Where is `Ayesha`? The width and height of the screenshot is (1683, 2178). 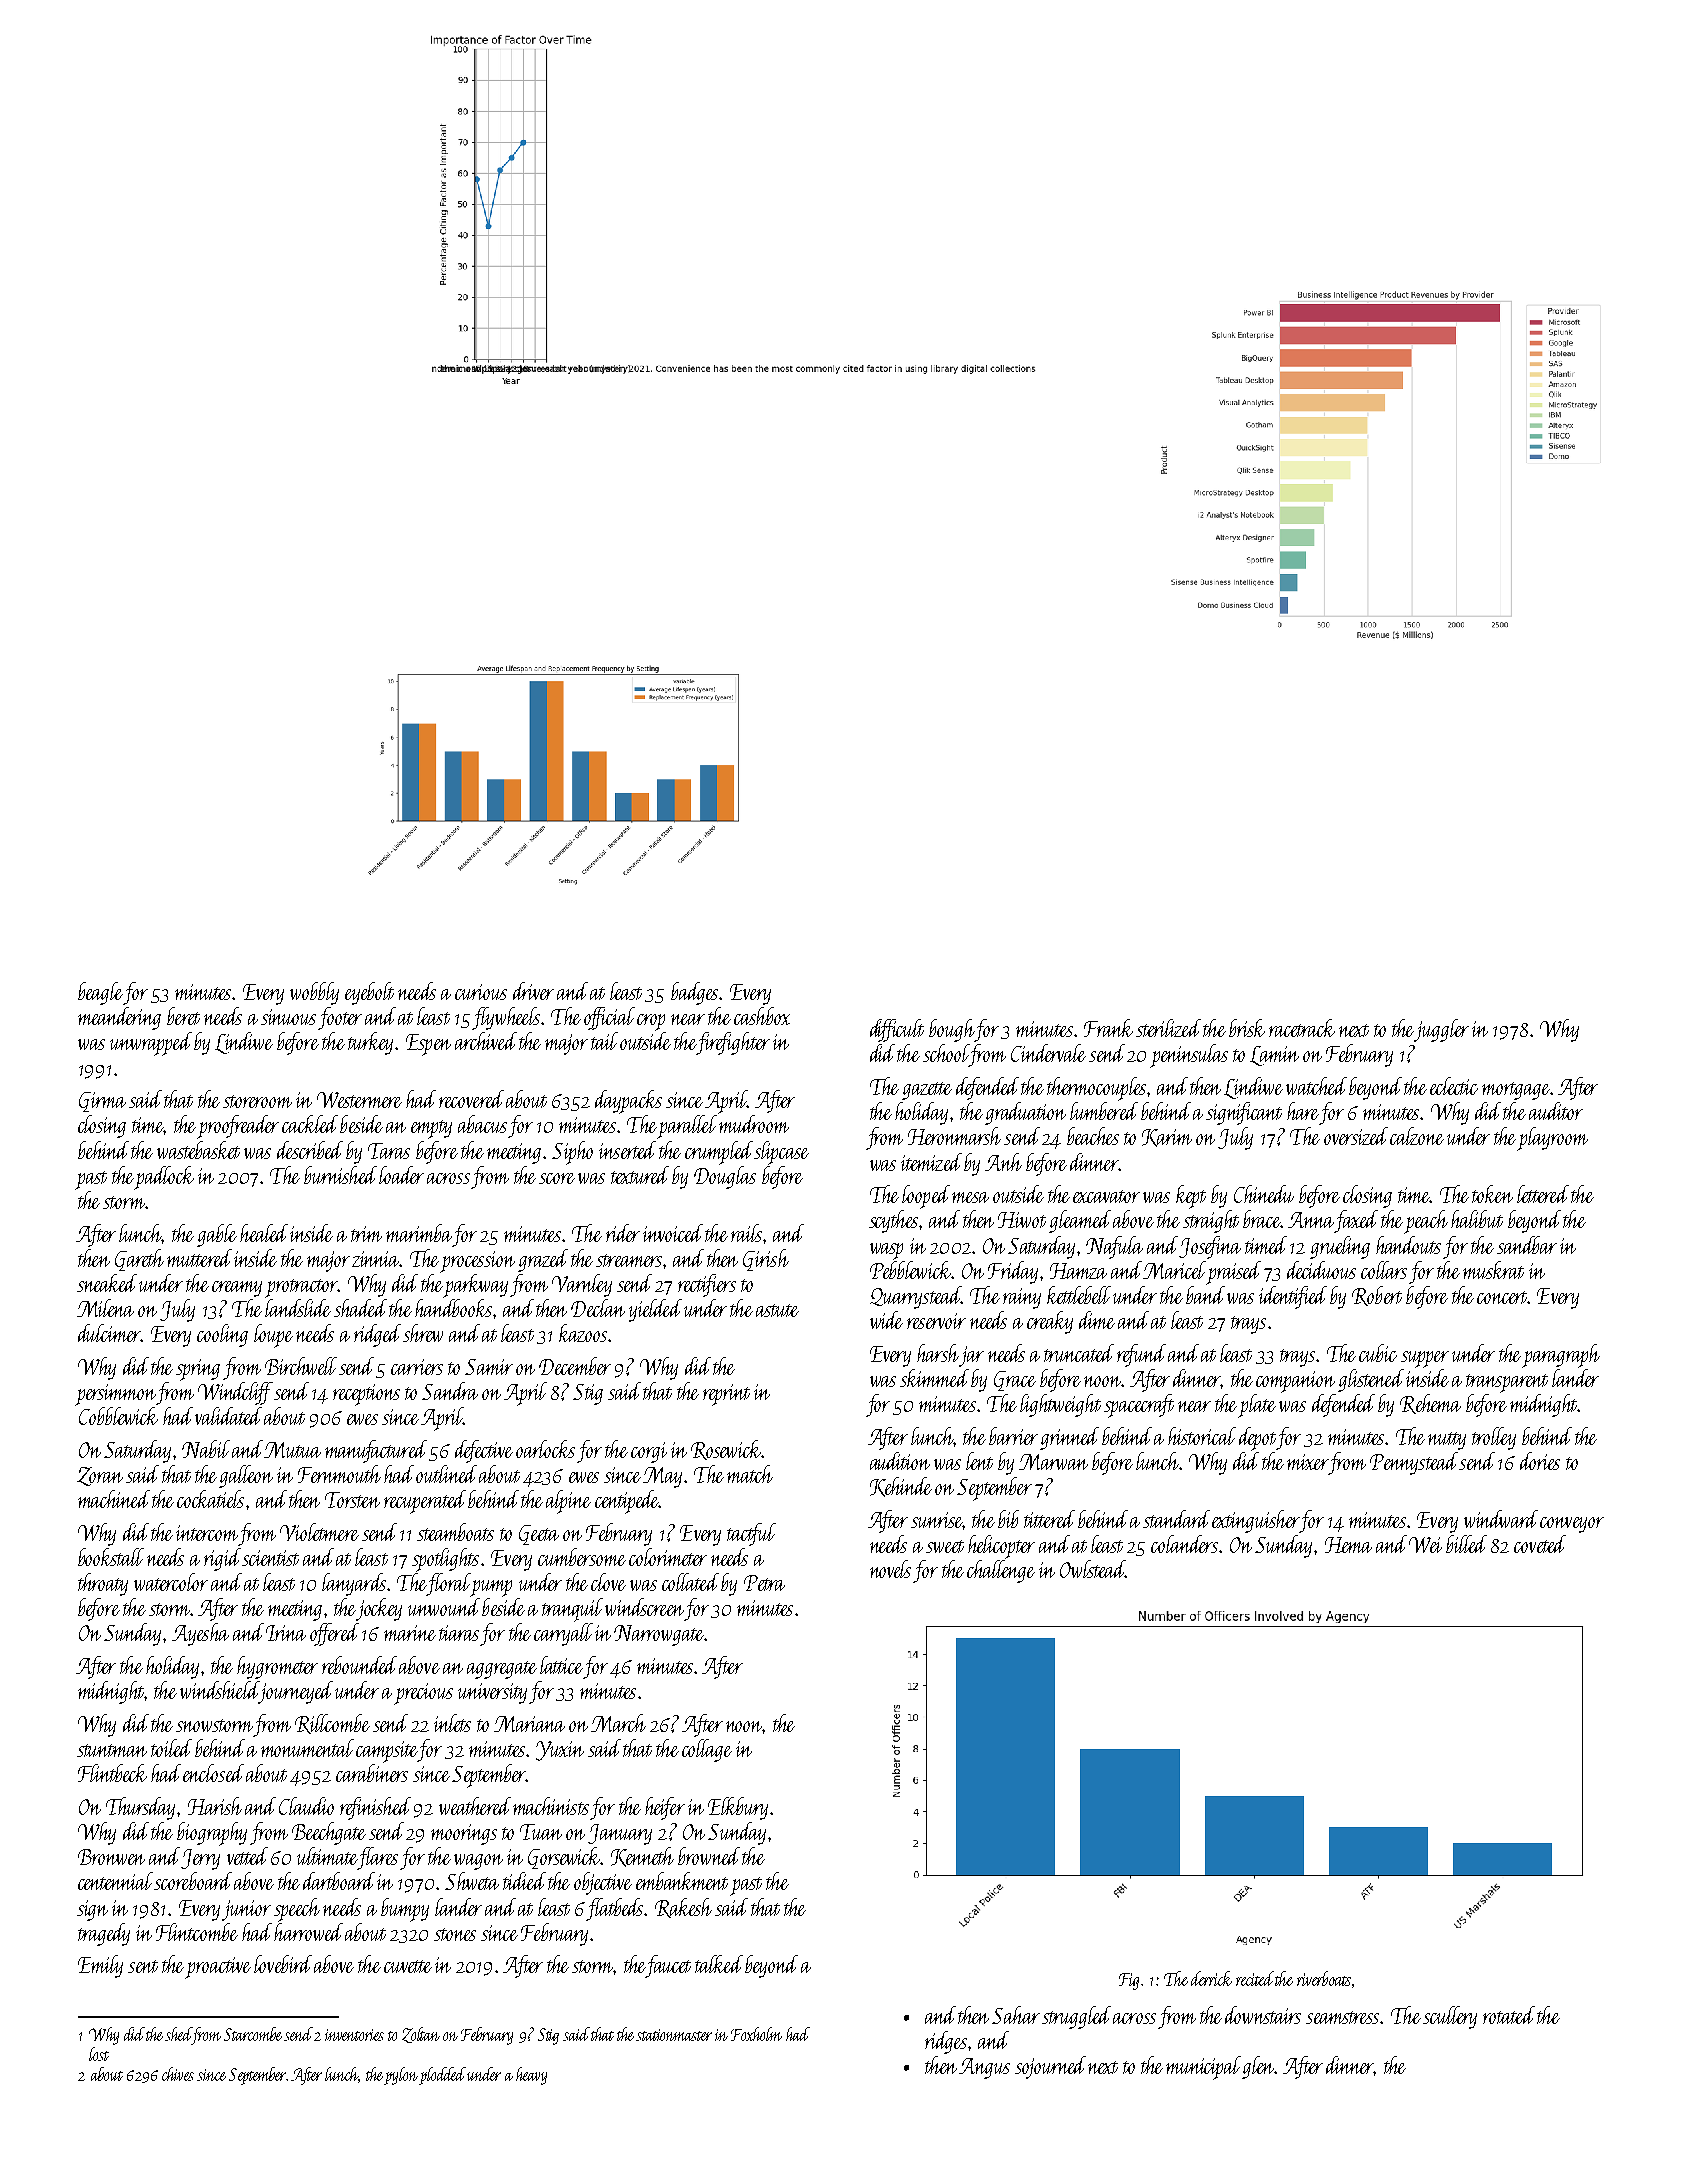 Ayesha is located at coordinates (200, 1634).
